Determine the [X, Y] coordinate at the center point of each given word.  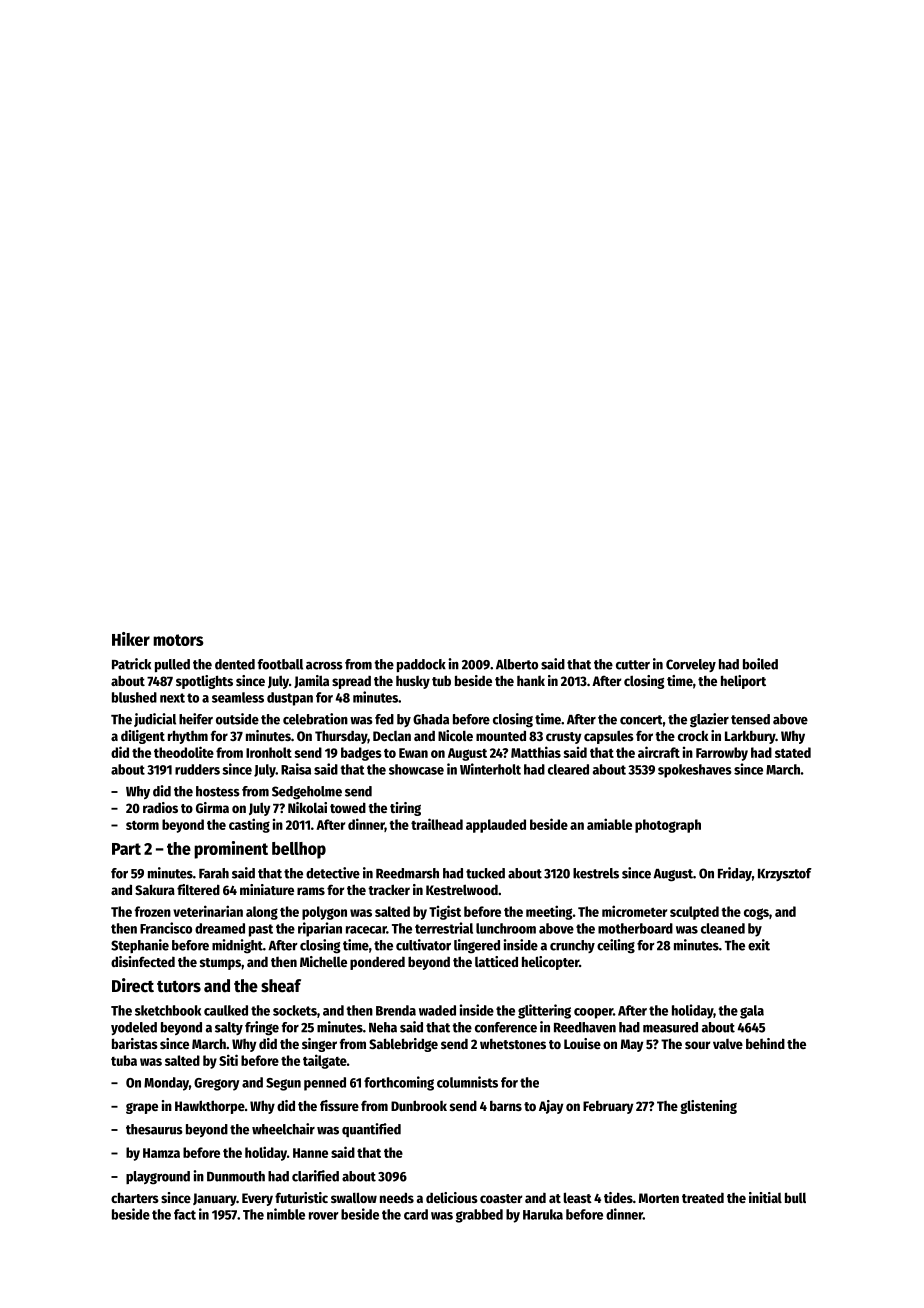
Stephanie [140, 946]
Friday [735, 874]
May [632, 1045]
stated [793, 752]
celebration [315, 719]
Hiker [131, 639]
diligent [143, 737]
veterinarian [208, 911]
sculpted [694, 913]
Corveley [691, 665]
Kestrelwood [462, 889]
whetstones [513, 1044]
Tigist [445, 912]
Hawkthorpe [210, 1107]
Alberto [517, 664]
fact [185, 1214]
